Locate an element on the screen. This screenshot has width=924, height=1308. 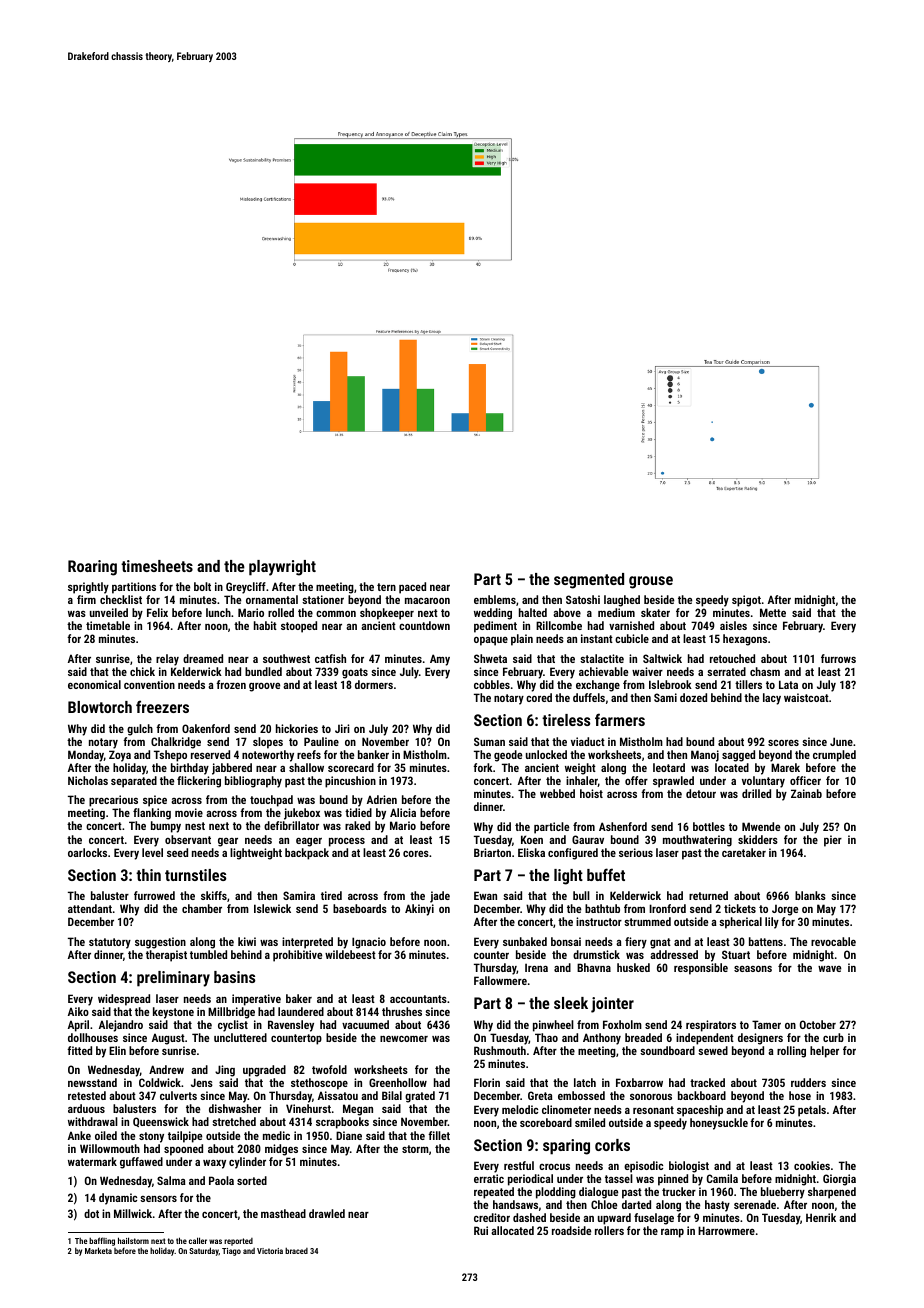
responsible is located at coordinates (701, 969).
